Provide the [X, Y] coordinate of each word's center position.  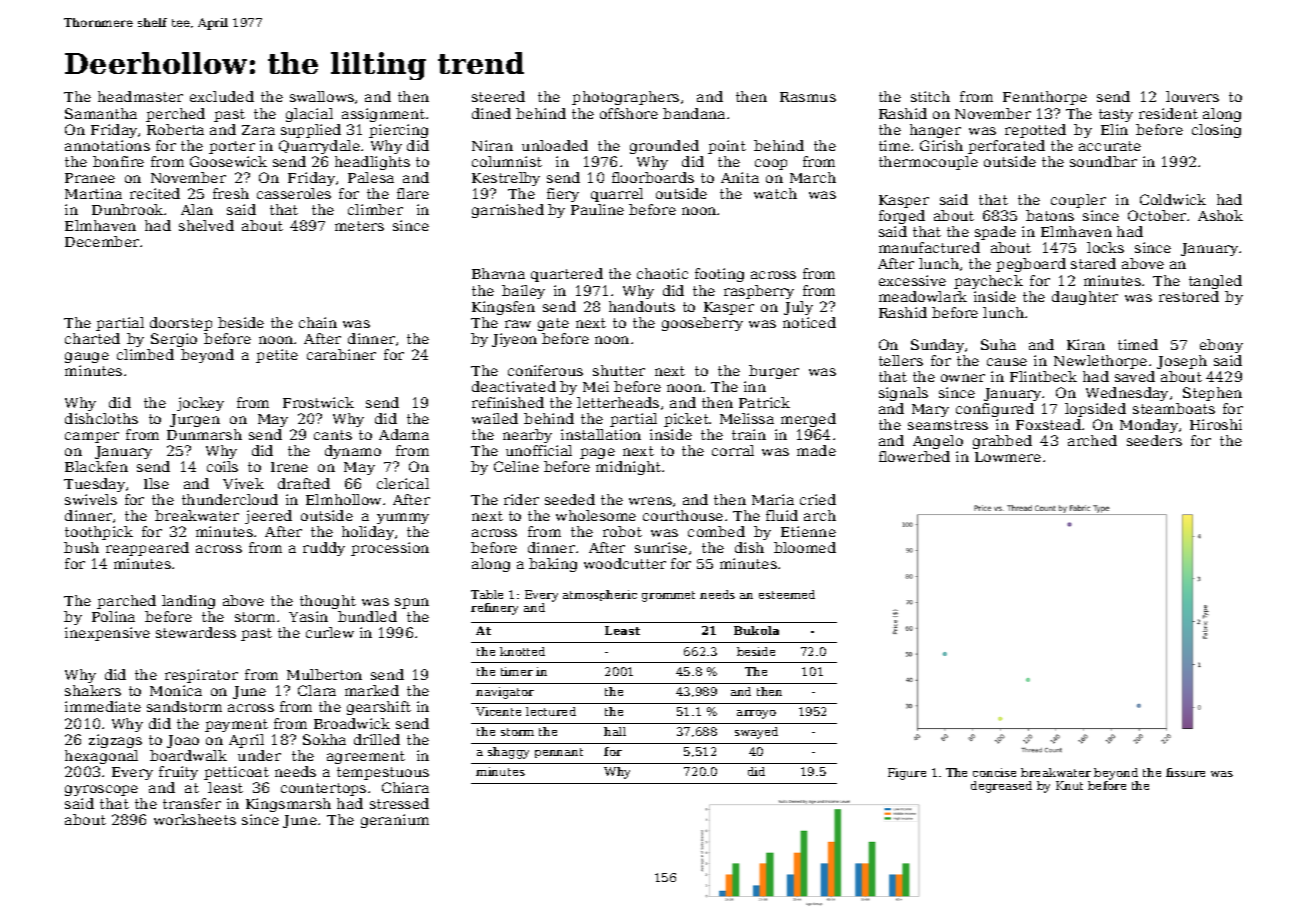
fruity [178, 773]
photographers [625, 98]
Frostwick [318, 402]
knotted [522, 651]
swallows [322, 96]
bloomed [805, 547]
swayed [756, 733]
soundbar [1103, 161]
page [597, 453]
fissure [1185, 772]
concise [994, 772]
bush [81, 547]
